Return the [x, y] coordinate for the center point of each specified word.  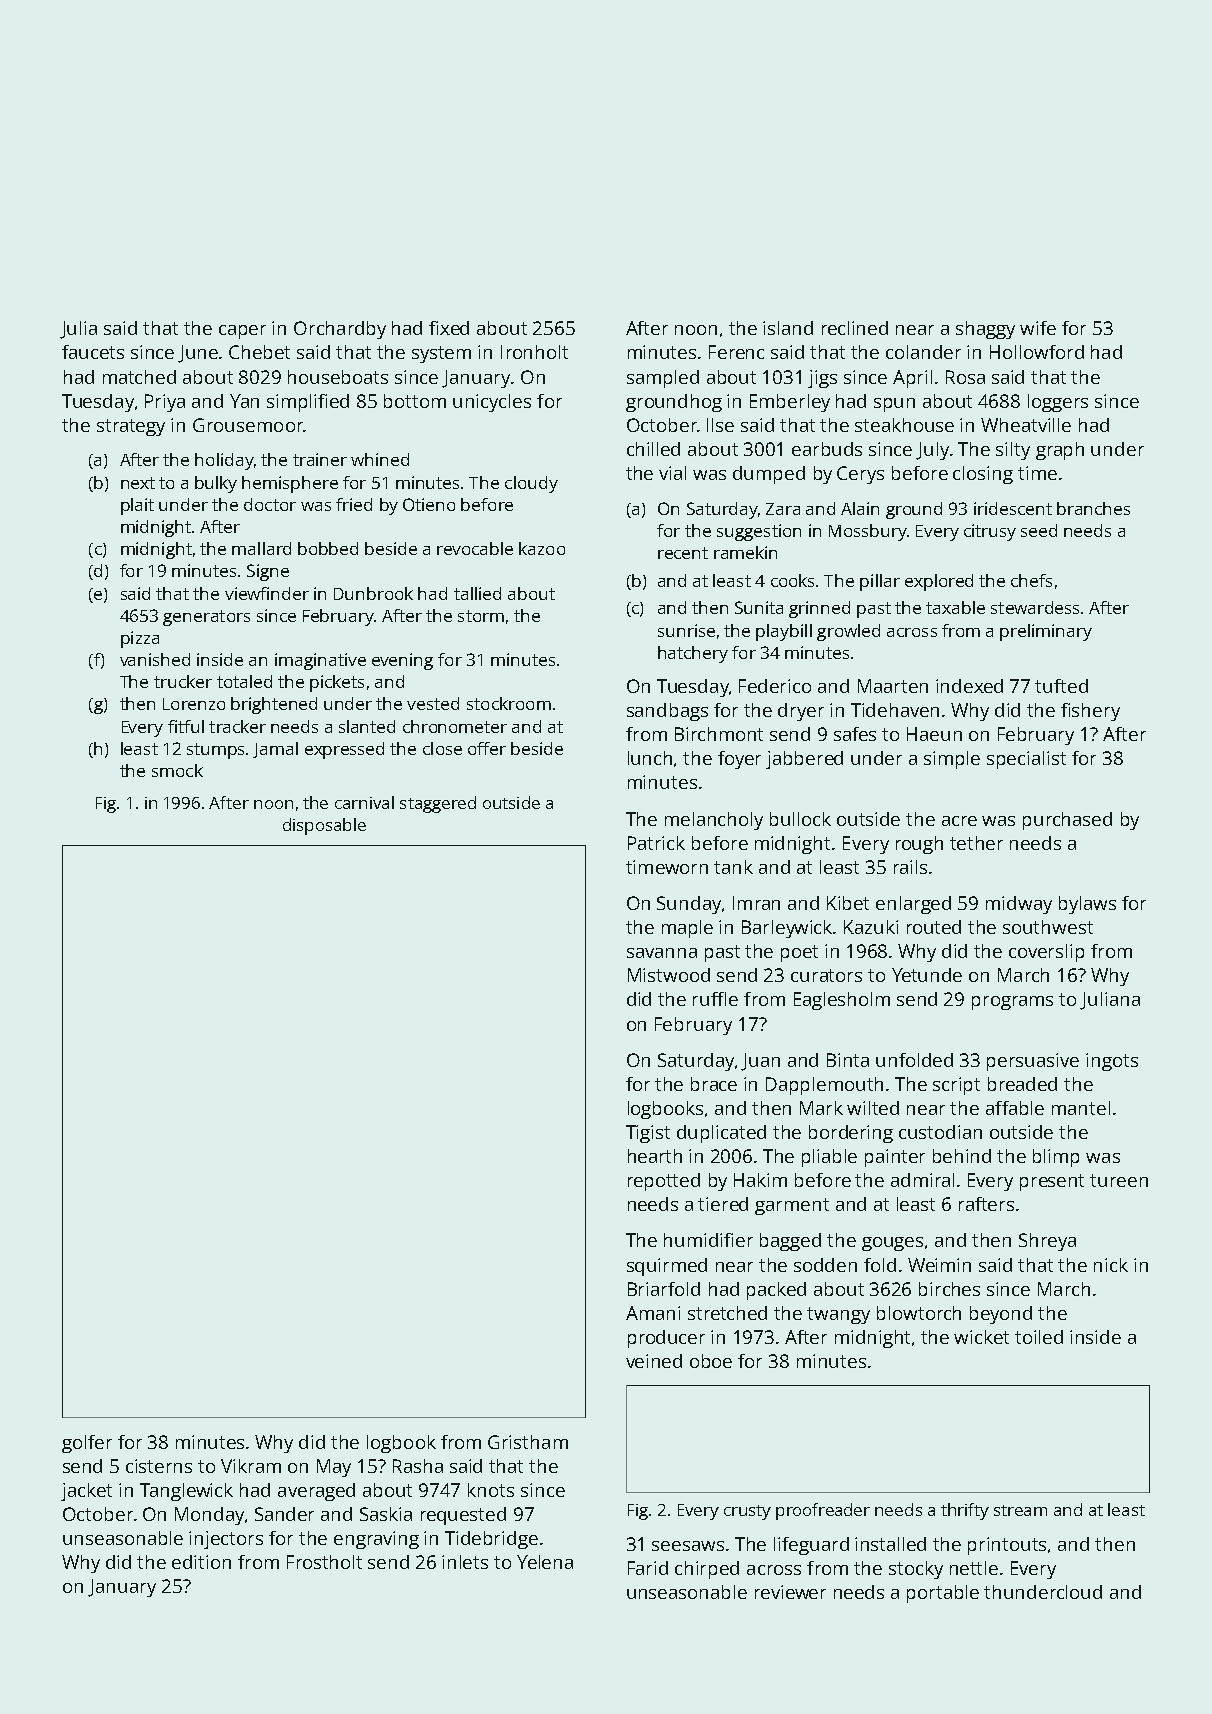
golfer [87, 1444]
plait [137, 506]
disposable [324, 826]
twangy [838, 1315]
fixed [449, 328]
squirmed [667, 1267]
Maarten [893, 686]
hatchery [693, 654]
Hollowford [1037, 352]
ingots [1112, 1062]
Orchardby [340, 330]
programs [1012, 1003]
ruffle [715, 999]
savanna [662, 953]
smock [177, 770]
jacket [86, 1492]
